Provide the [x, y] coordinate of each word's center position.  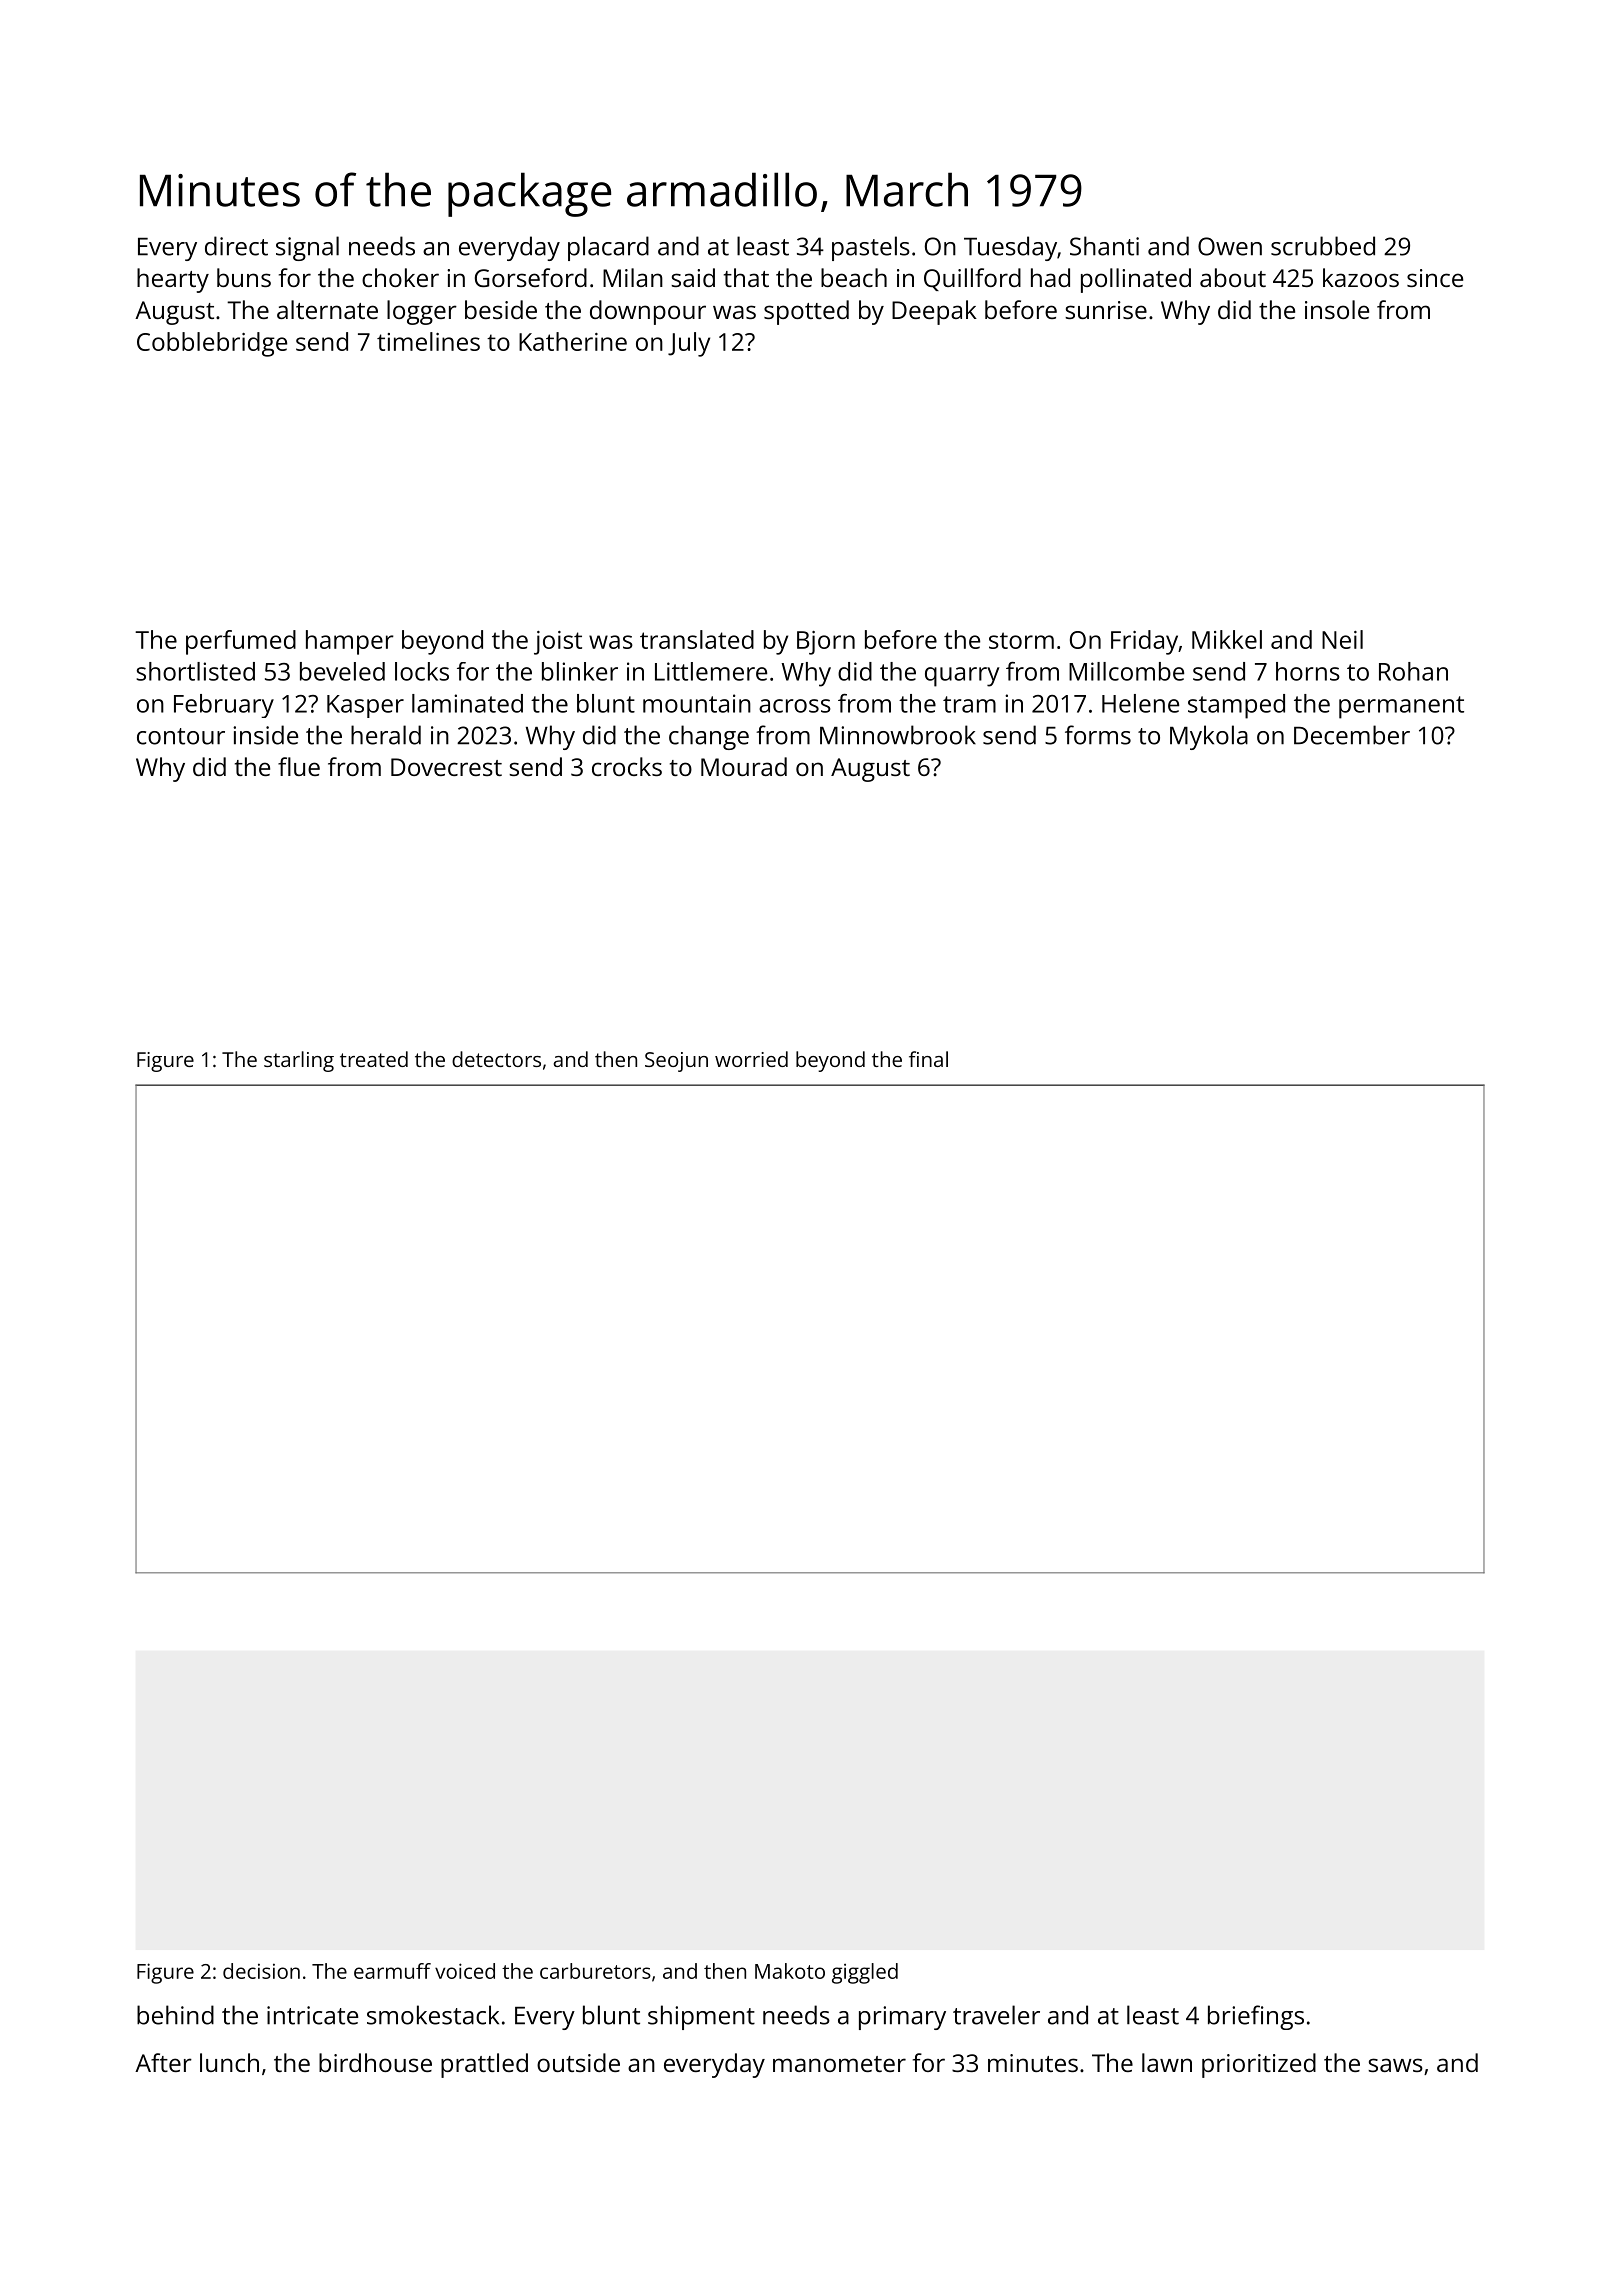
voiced [465, 1971]
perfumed [241, 642]
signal [307, 248]
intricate [312, 2015]
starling [299, 1061]
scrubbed [1323, 246]
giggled [865, 1973]
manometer [839, 2064]
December [1352, 735]
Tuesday [1010, 248]
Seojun [676, 1062]
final [928, 1059]
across [795, 706]
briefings [1256, 2017]
